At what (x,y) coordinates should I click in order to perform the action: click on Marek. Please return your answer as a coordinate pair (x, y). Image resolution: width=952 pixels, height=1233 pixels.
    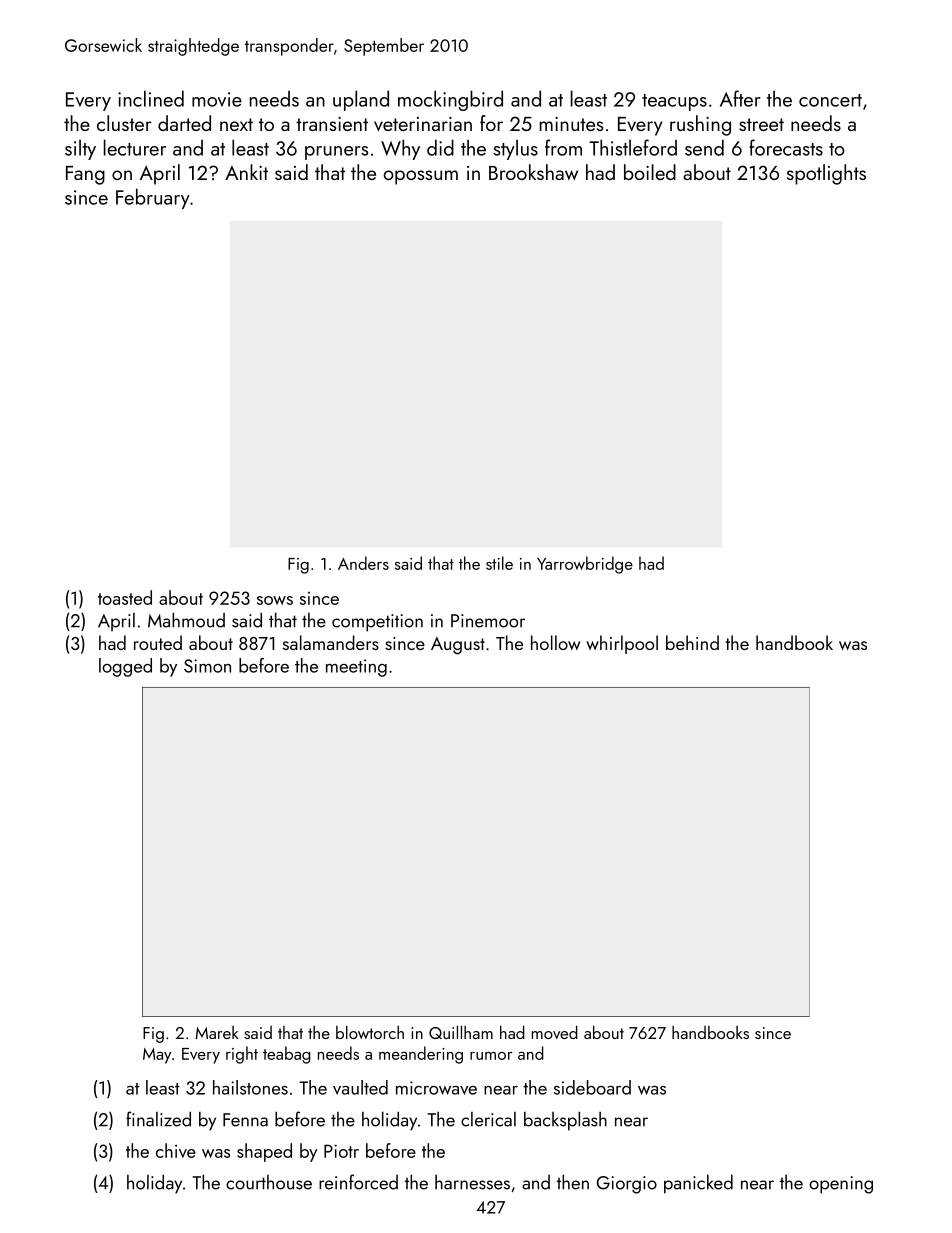
    Looking at the image, I should click on (217, 1032).
